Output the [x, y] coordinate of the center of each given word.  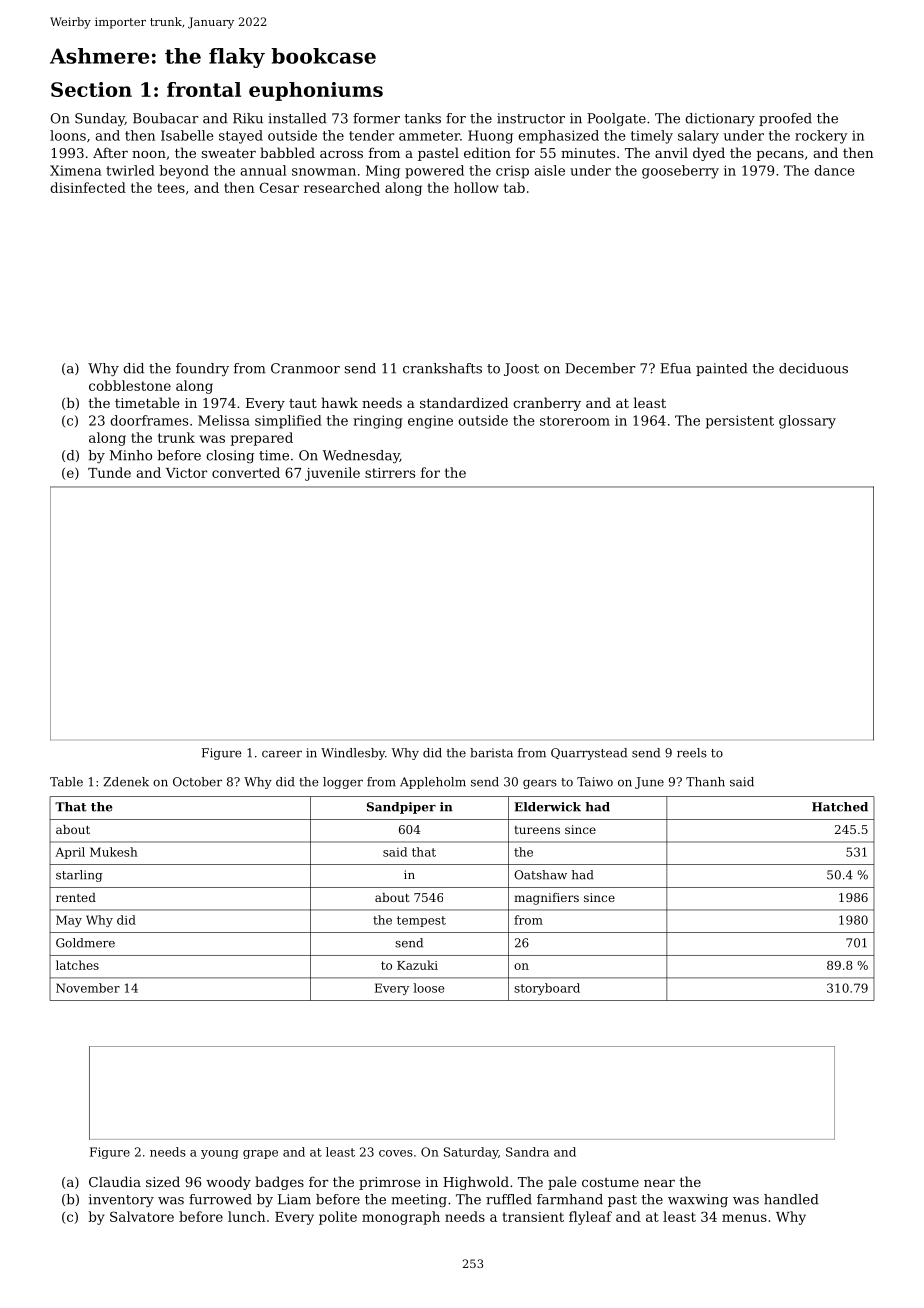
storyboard [547, 989]
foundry [202, 369]
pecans [780, 156]
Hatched [840, 807]
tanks [422, 118]
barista [491, 753]
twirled [130, 170]
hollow [476, 187]
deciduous [813, 368]
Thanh [705, 782]
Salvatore [142, 1216]
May [69, 921]
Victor [186, 473]
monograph [401, 1218]
